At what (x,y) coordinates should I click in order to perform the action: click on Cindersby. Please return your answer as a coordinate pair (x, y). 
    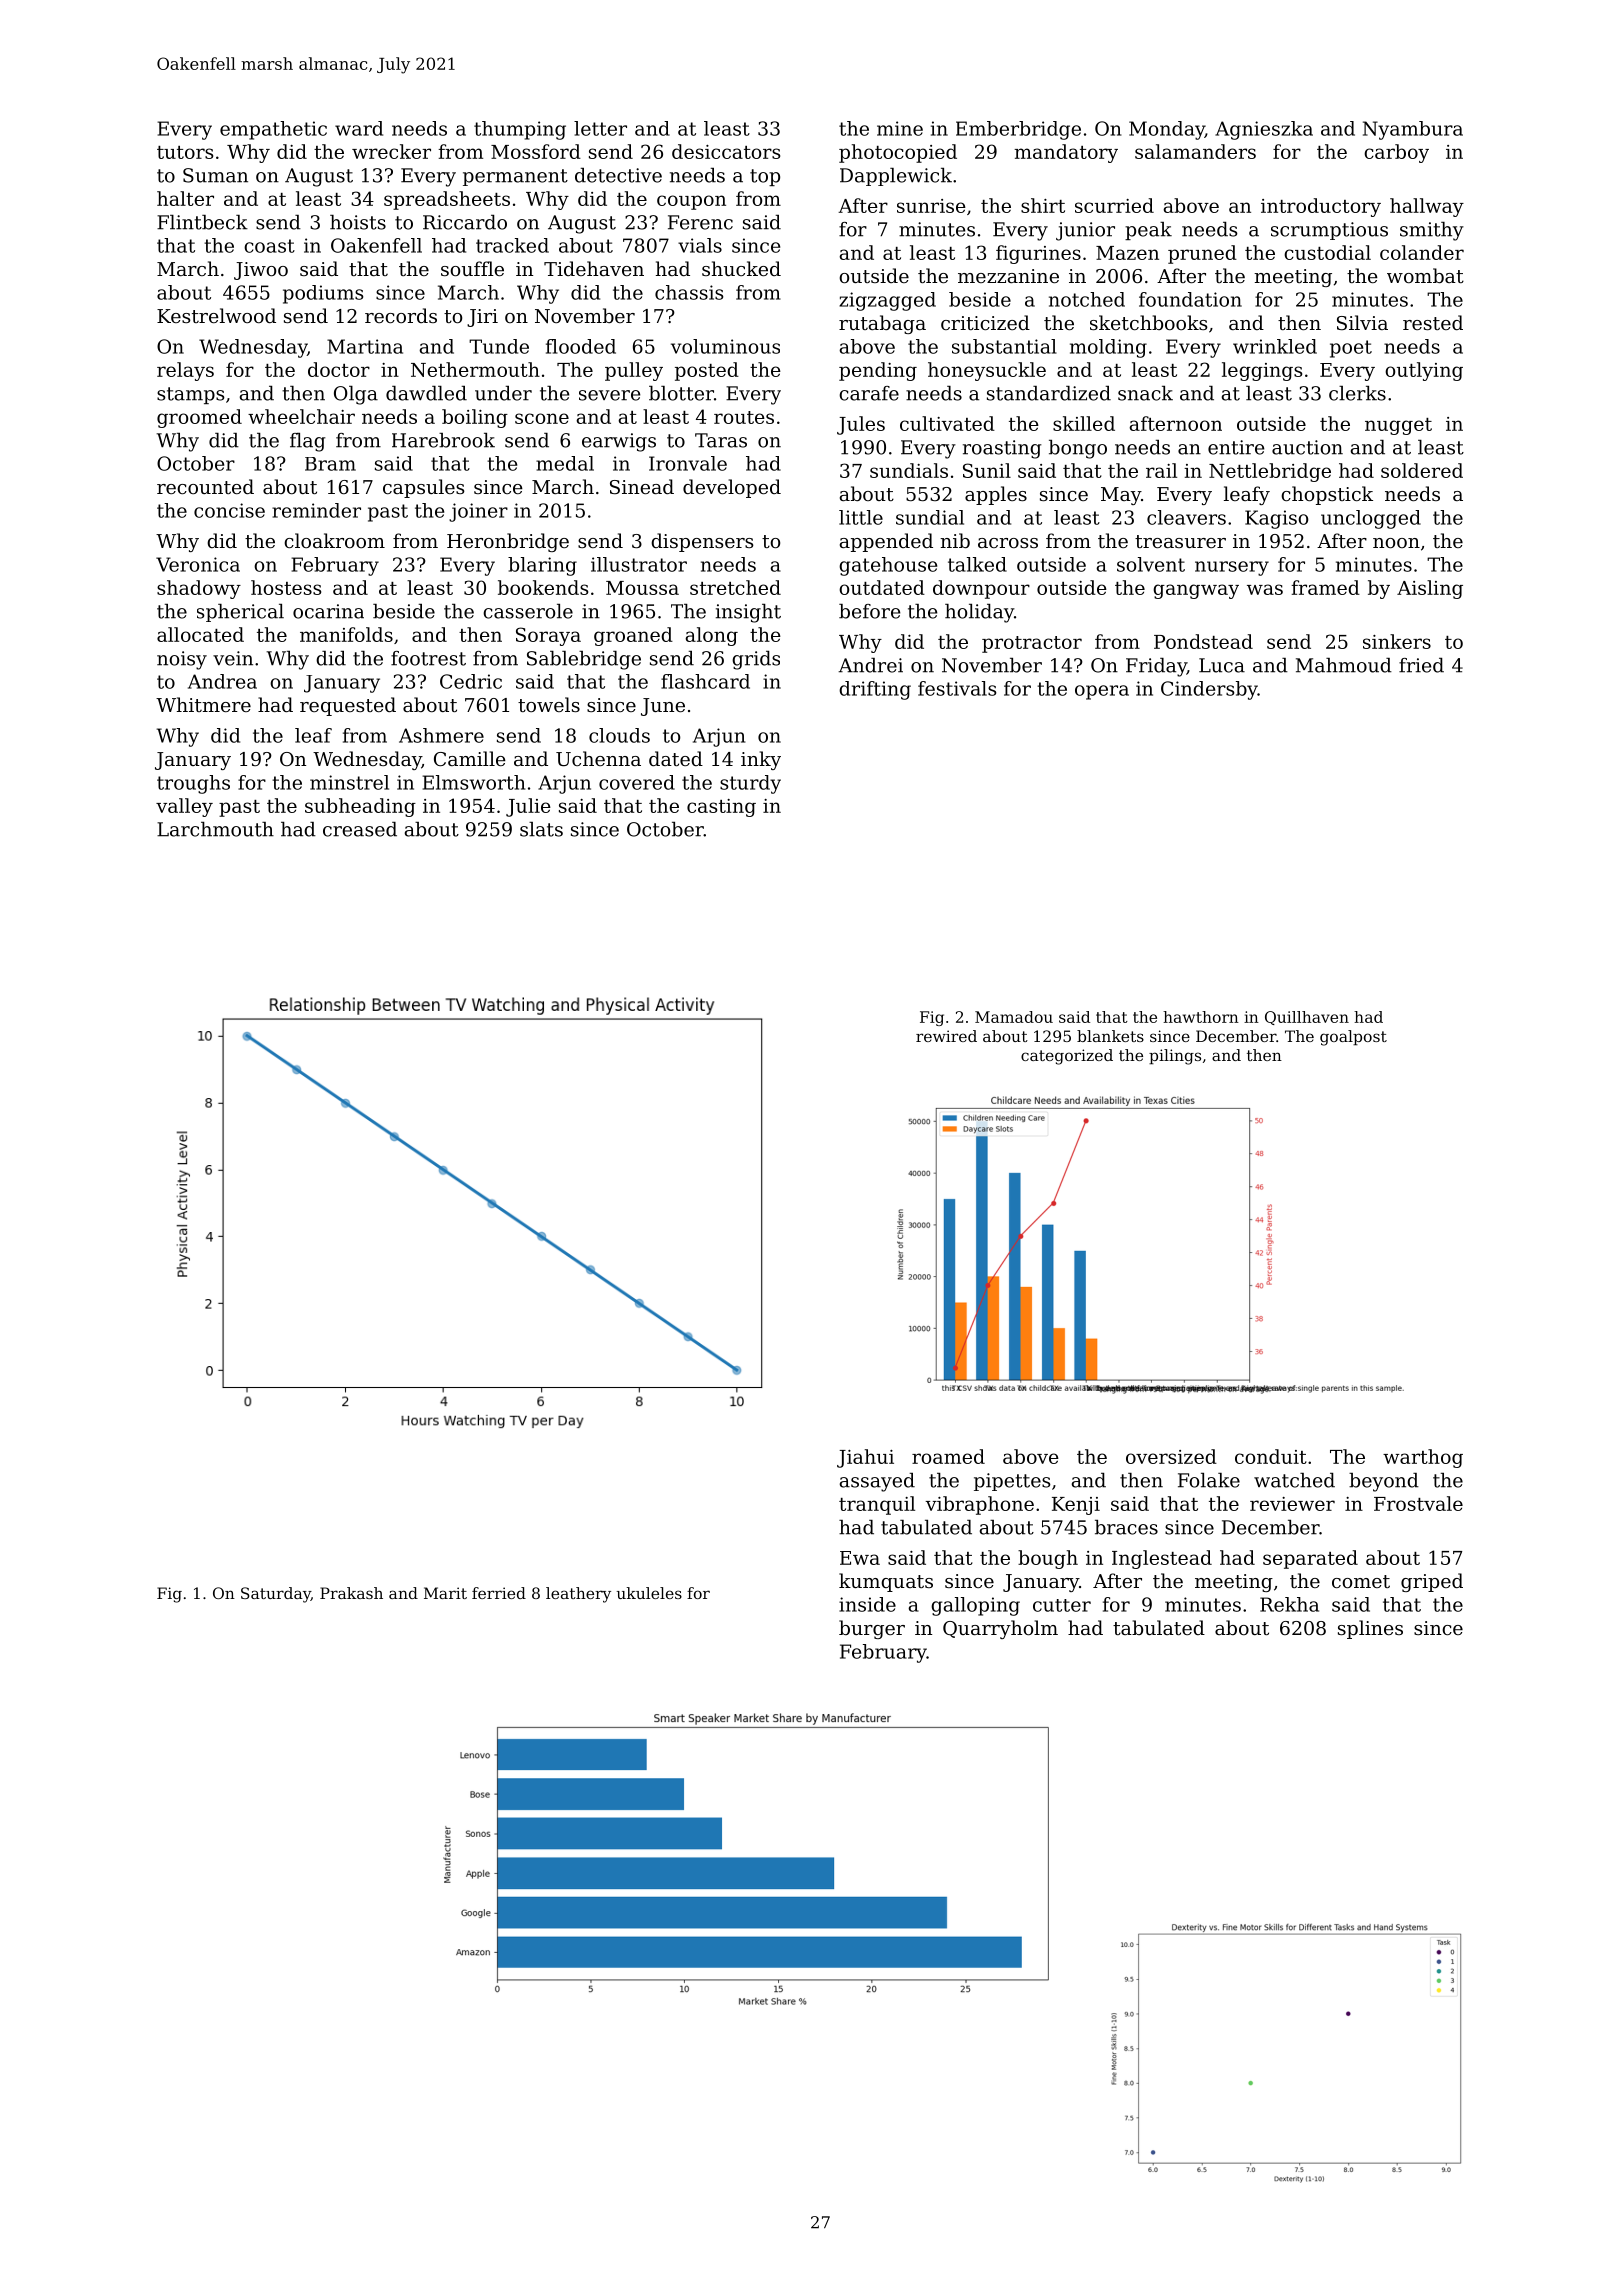
    Looking at the image, I should click on (1209, 690).
